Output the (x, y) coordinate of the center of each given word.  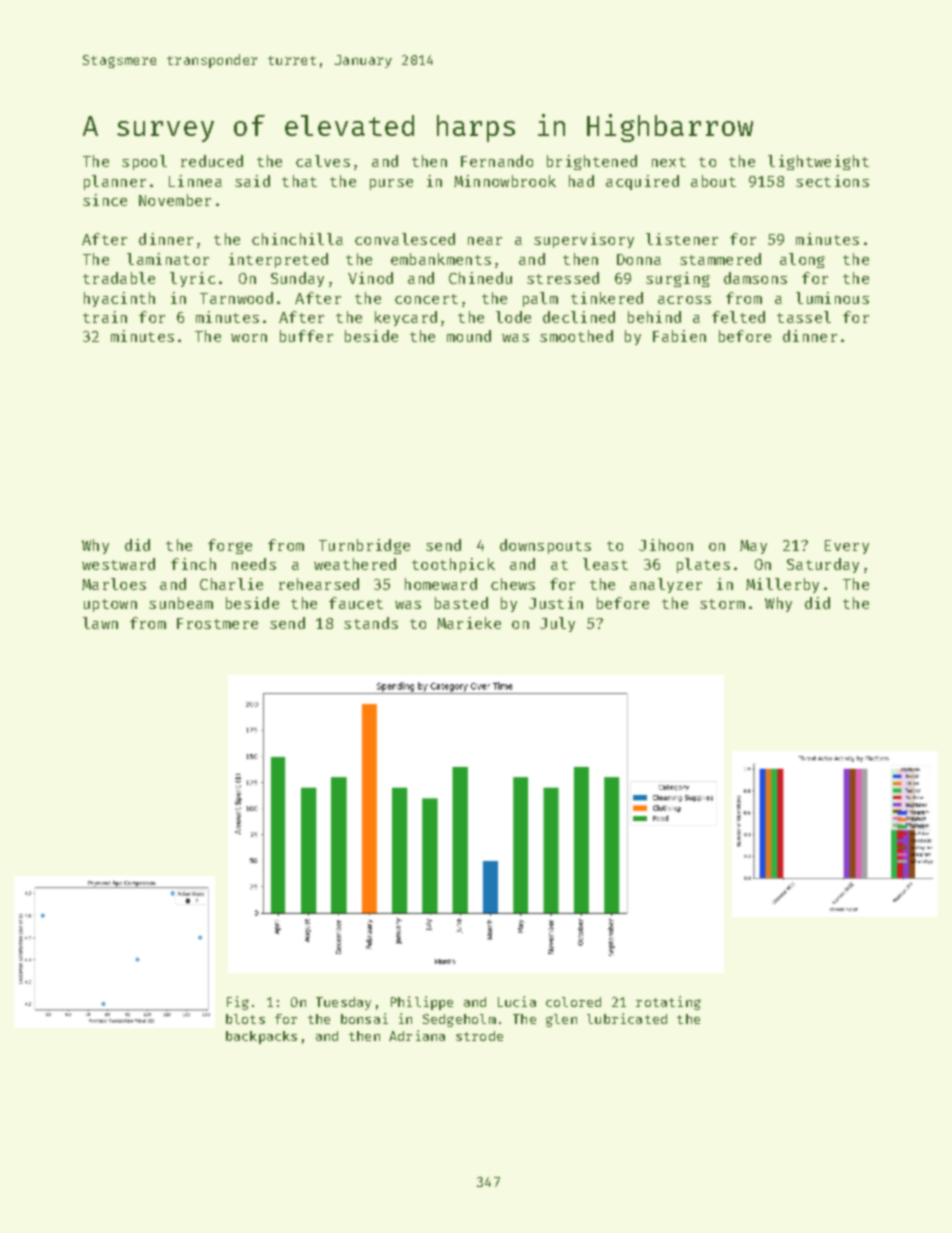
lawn (100, 623)
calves (323, 161)
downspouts (545, 546)
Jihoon (666, 545)
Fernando (497, 161)
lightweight (818, 162)
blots (245, 1019)
